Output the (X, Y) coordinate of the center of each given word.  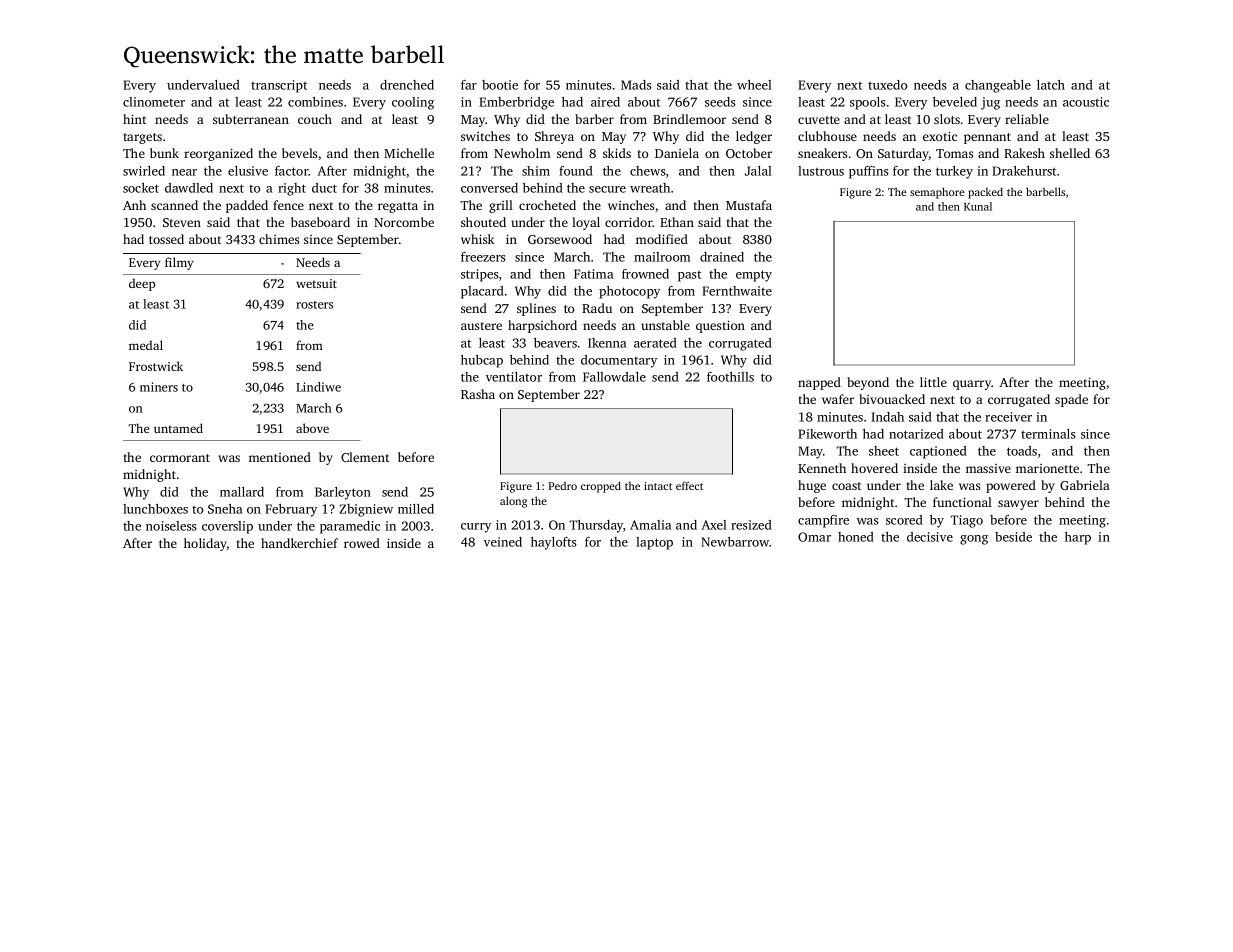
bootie (500, 85)
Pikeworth (827, 434)
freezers (483, 257)
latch (1051, 85)
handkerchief (299, 543)
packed (985, 193)
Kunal (978, 206)
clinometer (154, 102)
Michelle (409, 153)
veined (503, 542)
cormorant (180, 458)
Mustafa (749, 205)
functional (962, 502)
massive (988, 468)
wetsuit (316, 283)
